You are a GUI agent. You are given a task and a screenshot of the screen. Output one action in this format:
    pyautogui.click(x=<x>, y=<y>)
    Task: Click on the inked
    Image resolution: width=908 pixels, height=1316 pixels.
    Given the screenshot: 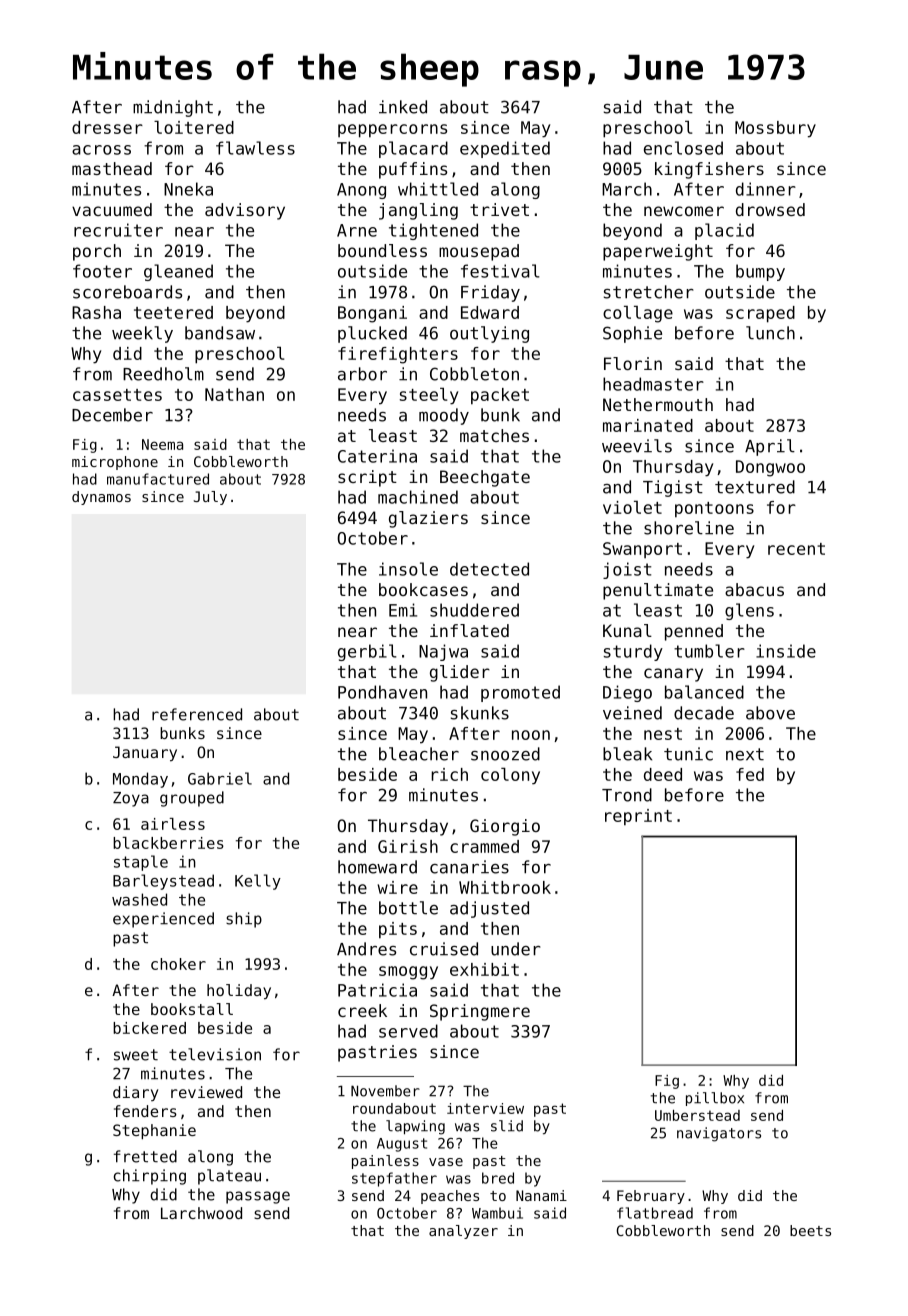 What is the action you would take?
    pyautogui.click(x=403, y=107)
